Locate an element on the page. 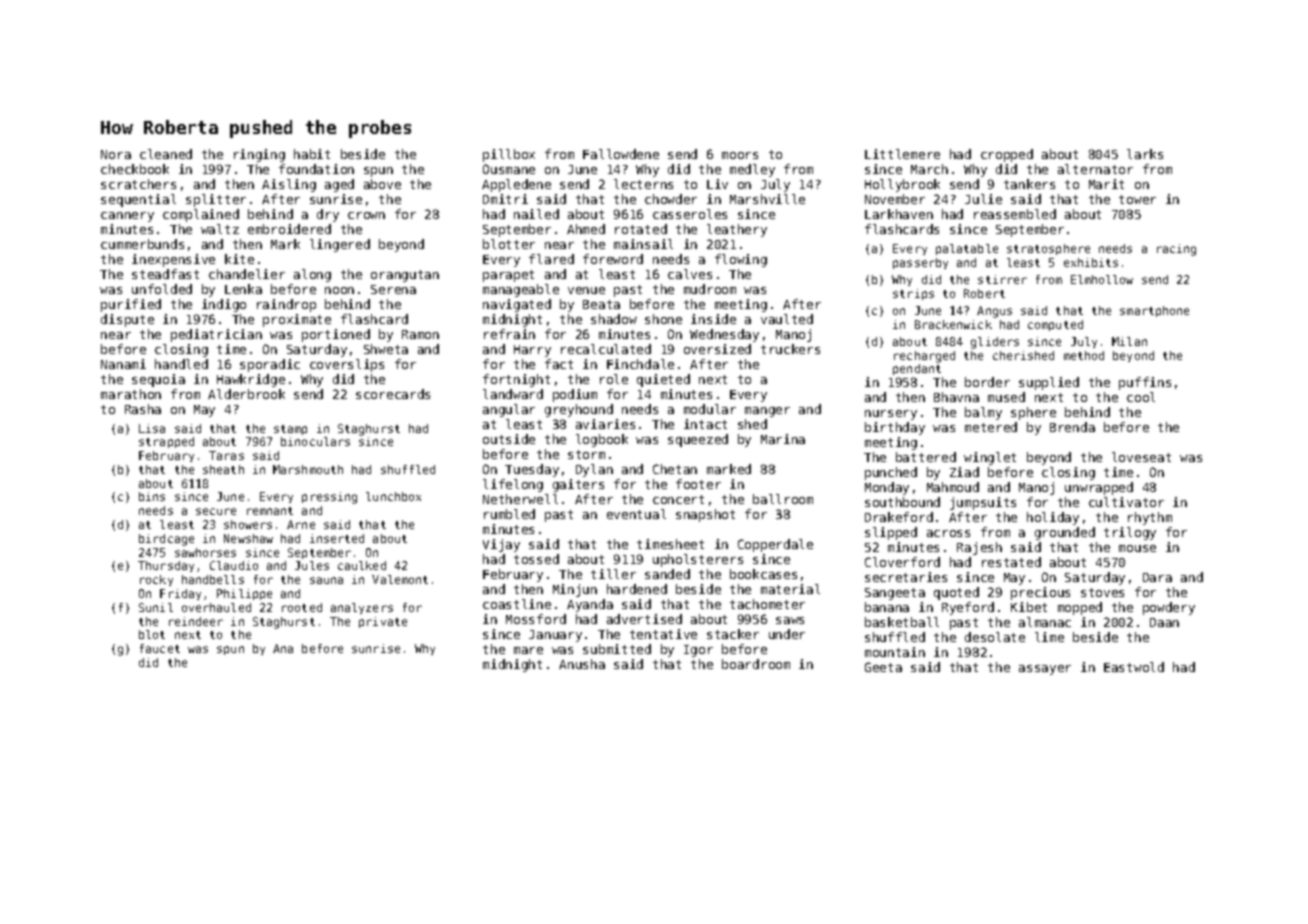 This image has width=1308, height=924. venue is located at coordinates (586, 290).
